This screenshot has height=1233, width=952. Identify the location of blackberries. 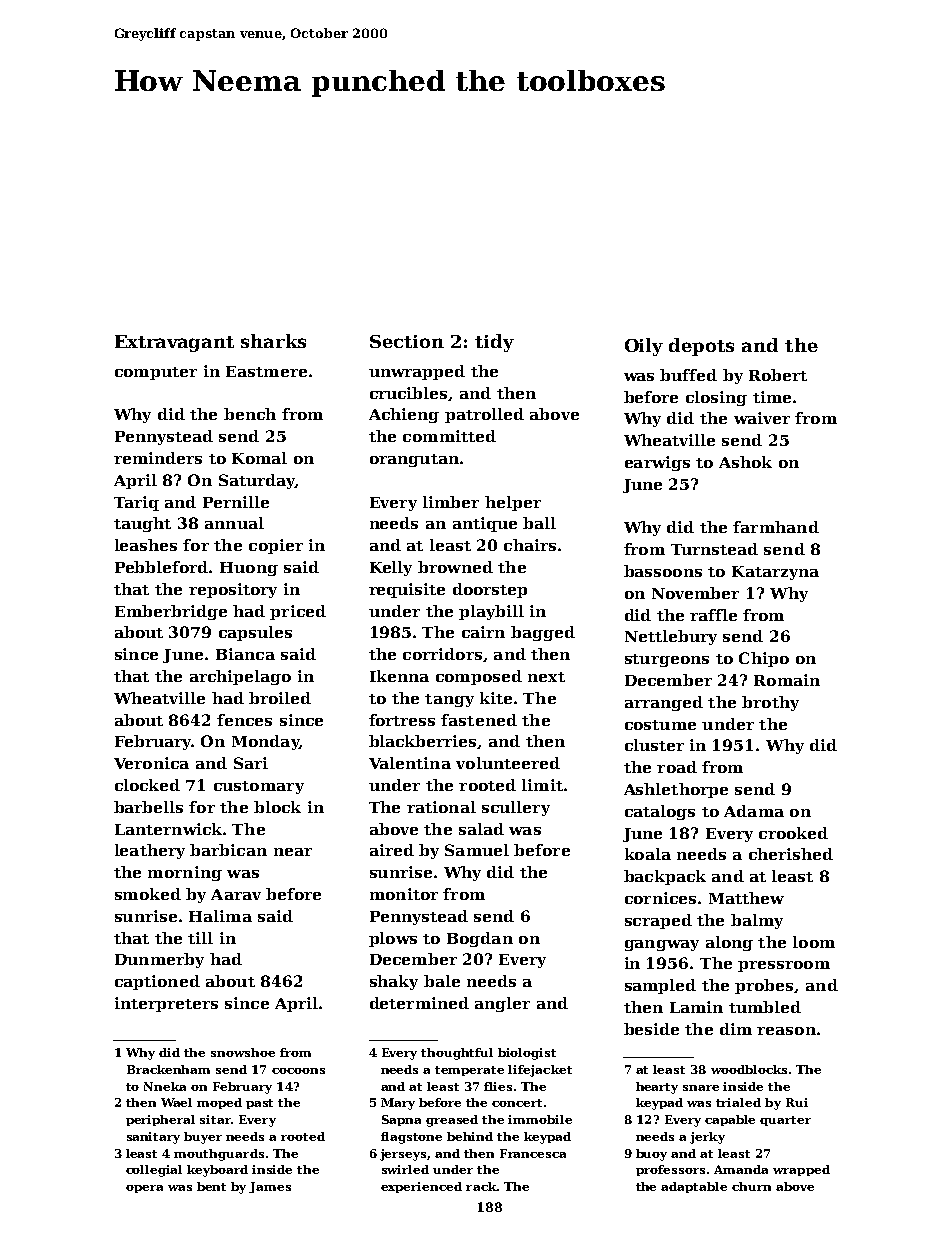
(422, 741).
